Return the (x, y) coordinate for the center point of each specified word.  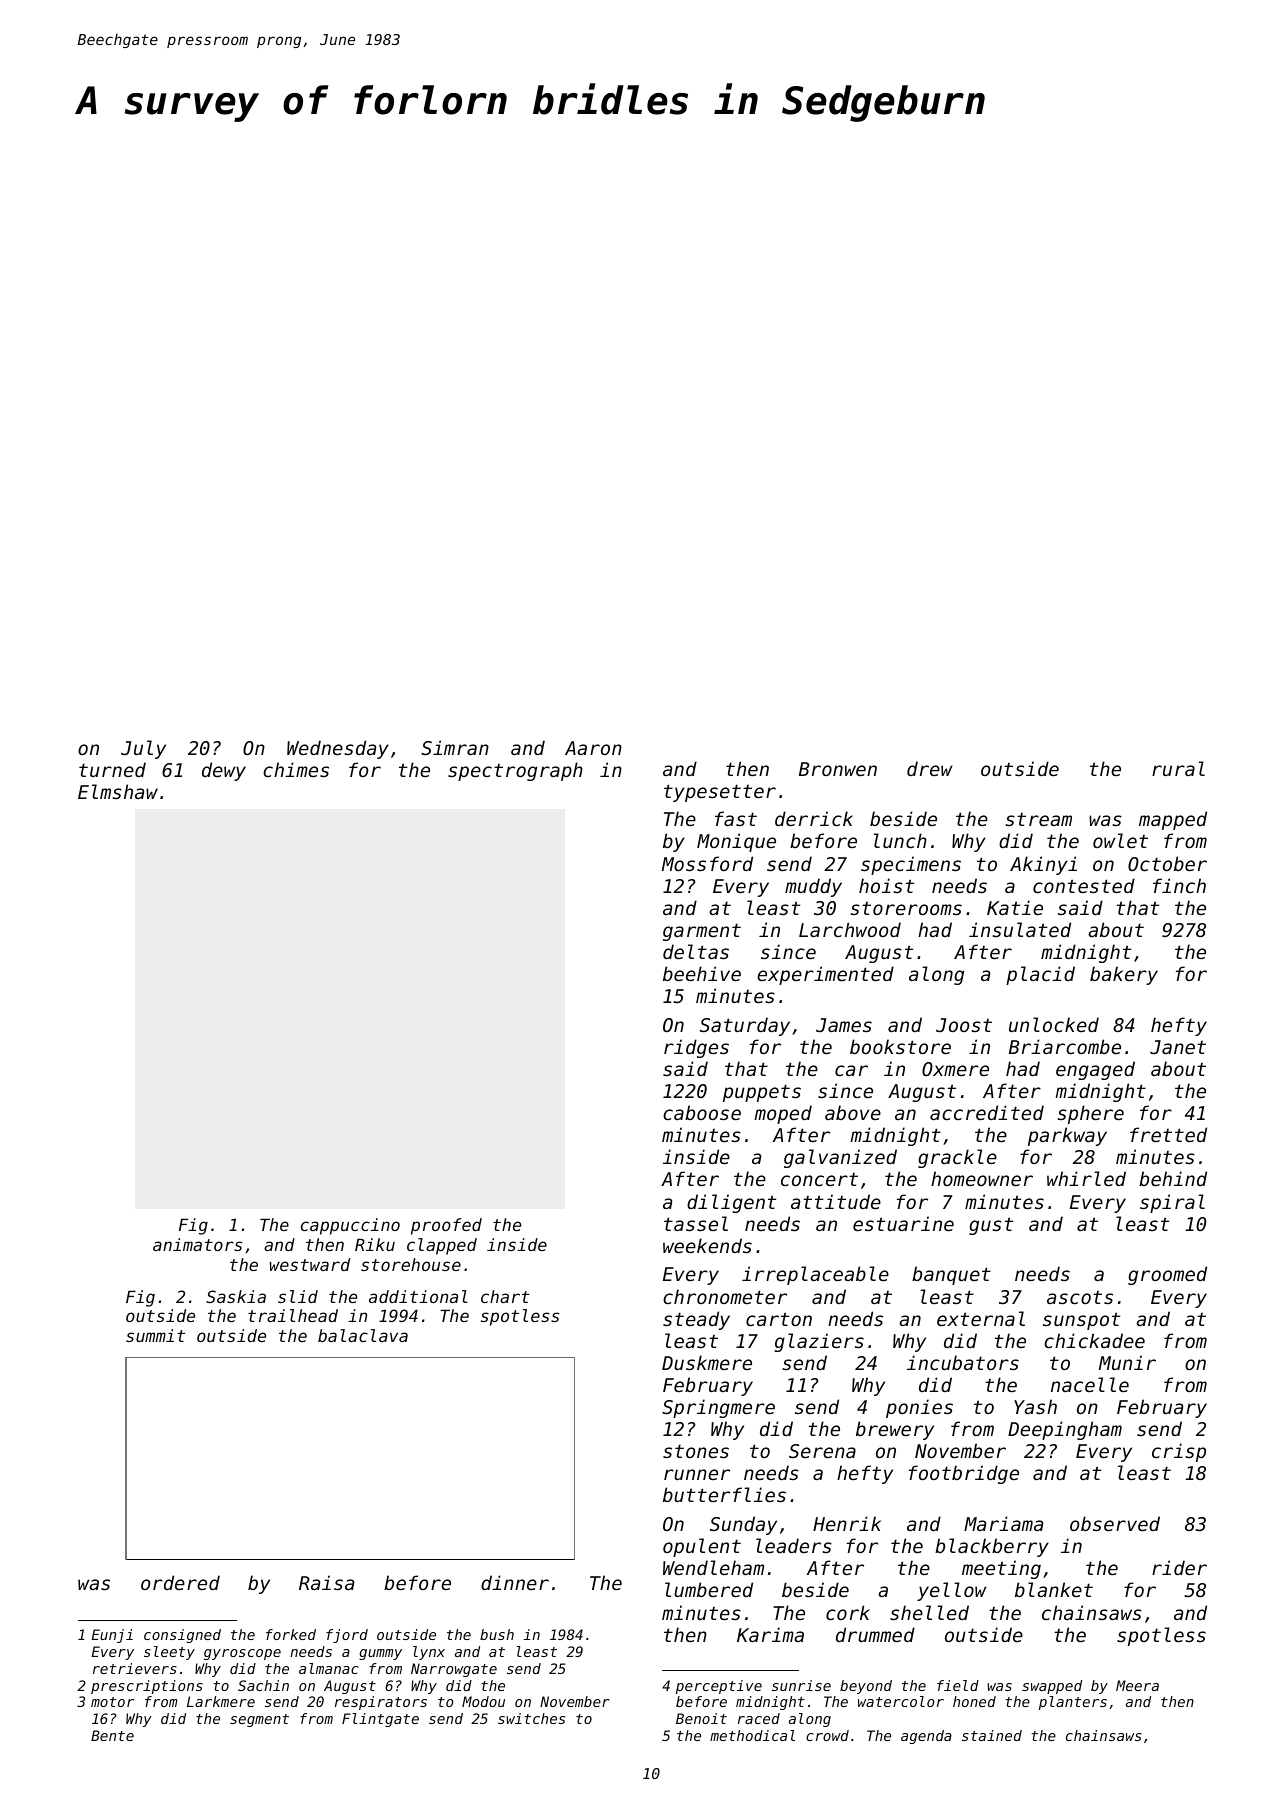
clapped (442, 1246)
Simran (455, 747)
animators (197, 1244)
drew (930, 768)
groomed (1167, 1275)
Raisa (326, 1582)
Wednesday (338, 749)
